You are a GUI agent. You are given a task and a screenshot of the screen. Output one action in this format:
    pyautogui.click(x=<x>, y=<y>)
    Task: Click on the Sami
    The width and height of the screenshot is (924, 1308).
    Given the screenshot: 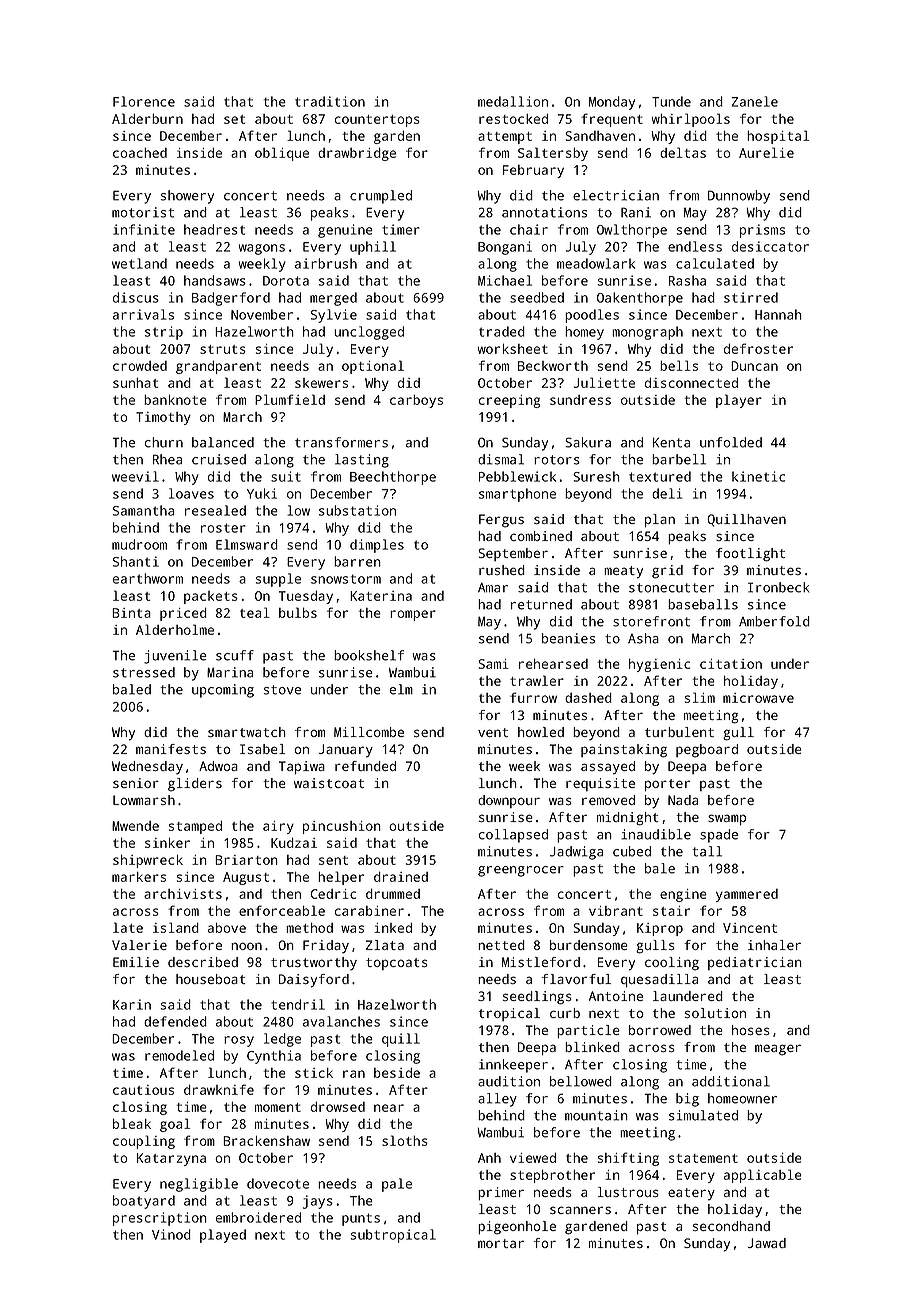 What is the action you would take?
    pyautogui.click(x=493, y=664)
